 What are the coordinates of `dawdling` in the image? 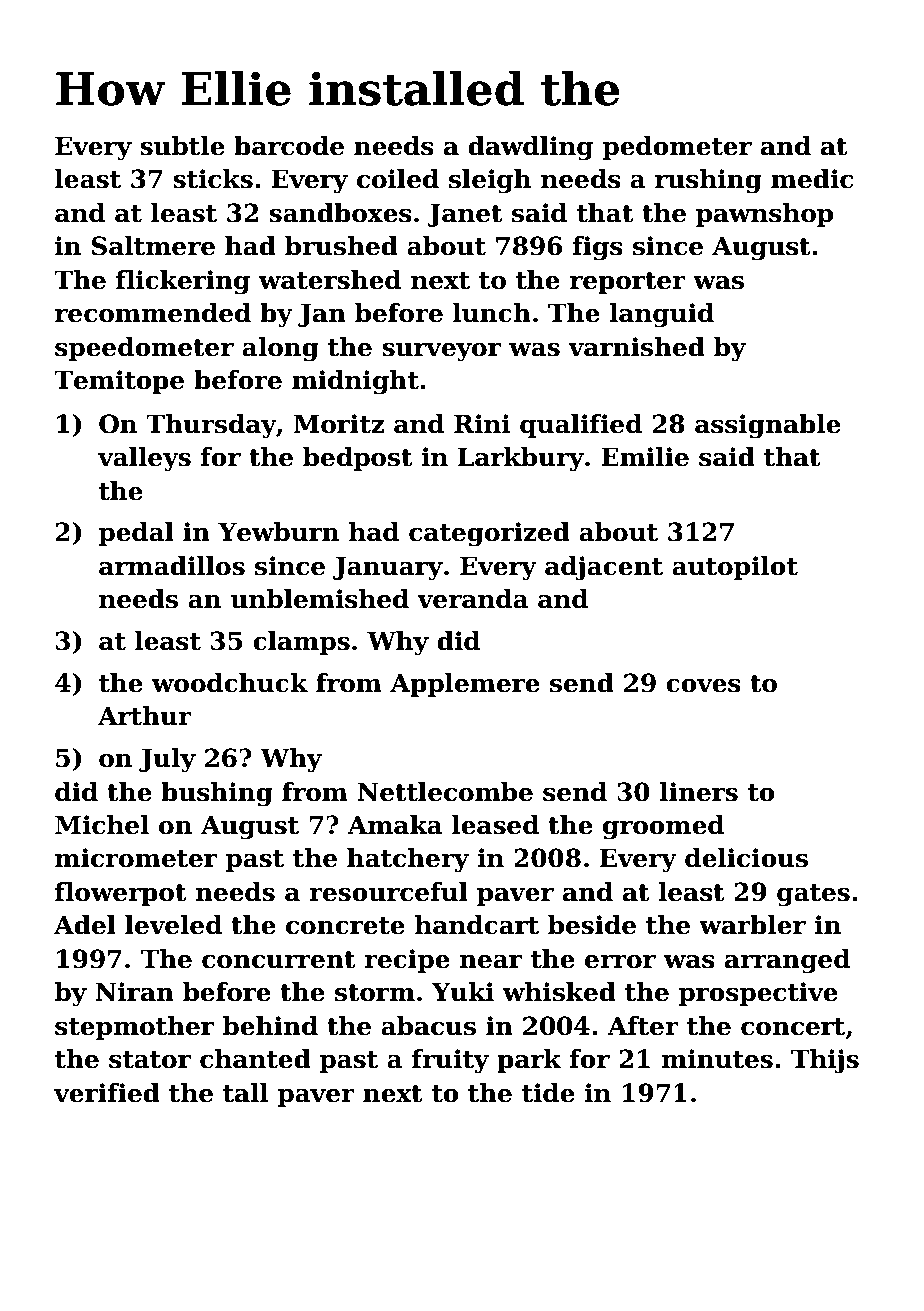 It's located at (530, 148).
